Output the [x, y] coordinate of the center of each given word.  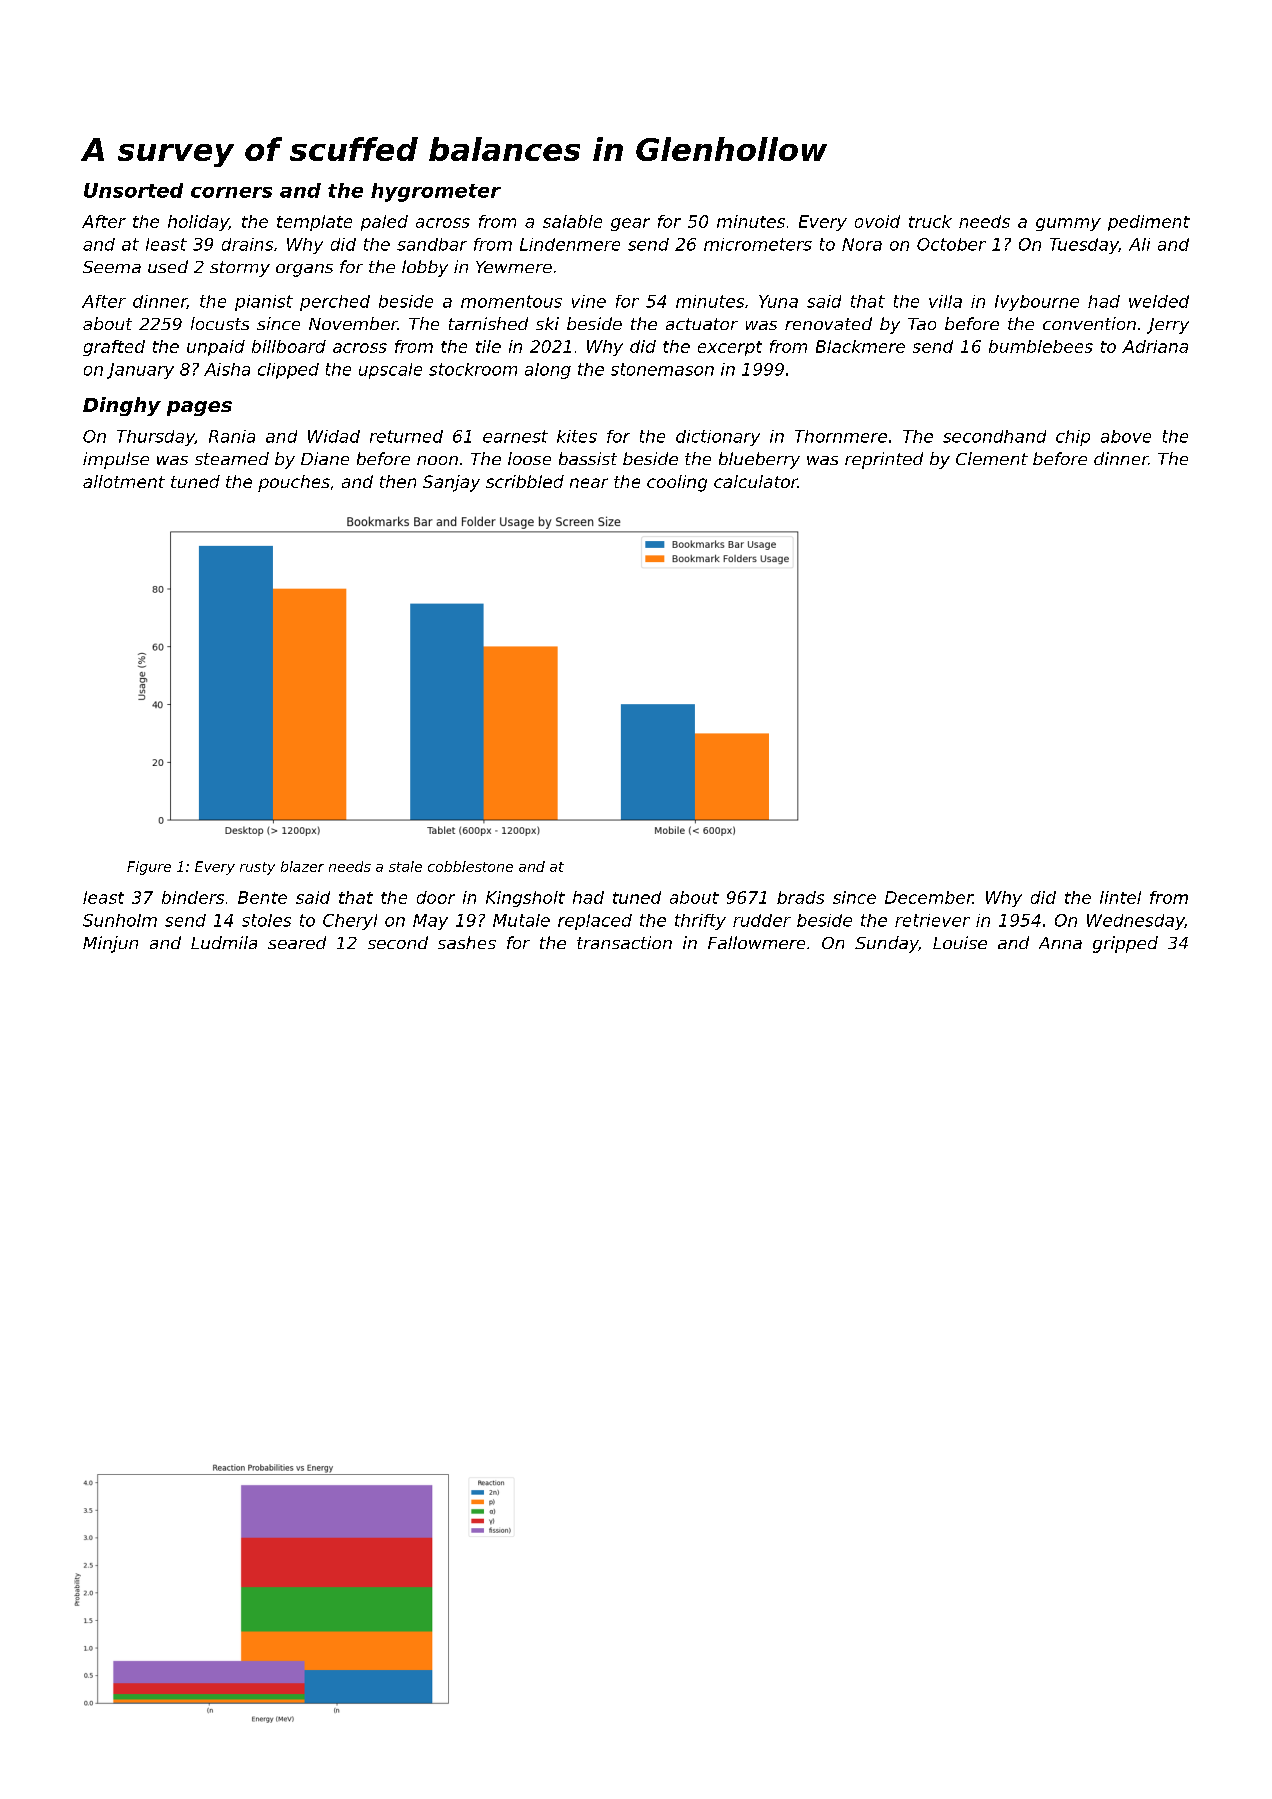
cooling [677, 483]
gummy [1068, 224]
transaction [624, 942]
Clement [992, 458]
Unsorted [133, 190]
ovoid [877, 221]
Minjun [110, 944]
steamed [232, 458]
